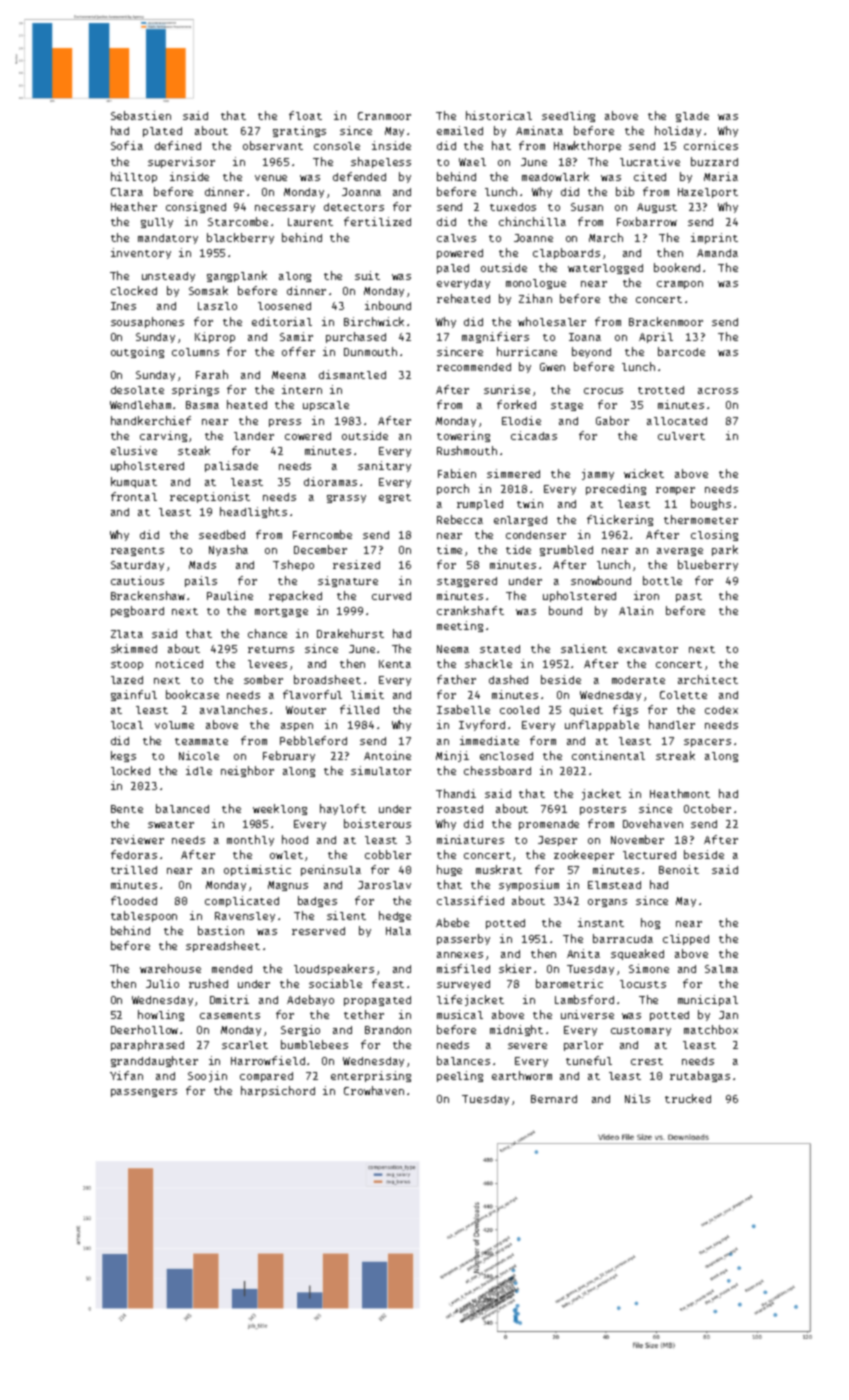 The image size is (849, 1400). I want to click on Sebastien, so click(141, 115).
